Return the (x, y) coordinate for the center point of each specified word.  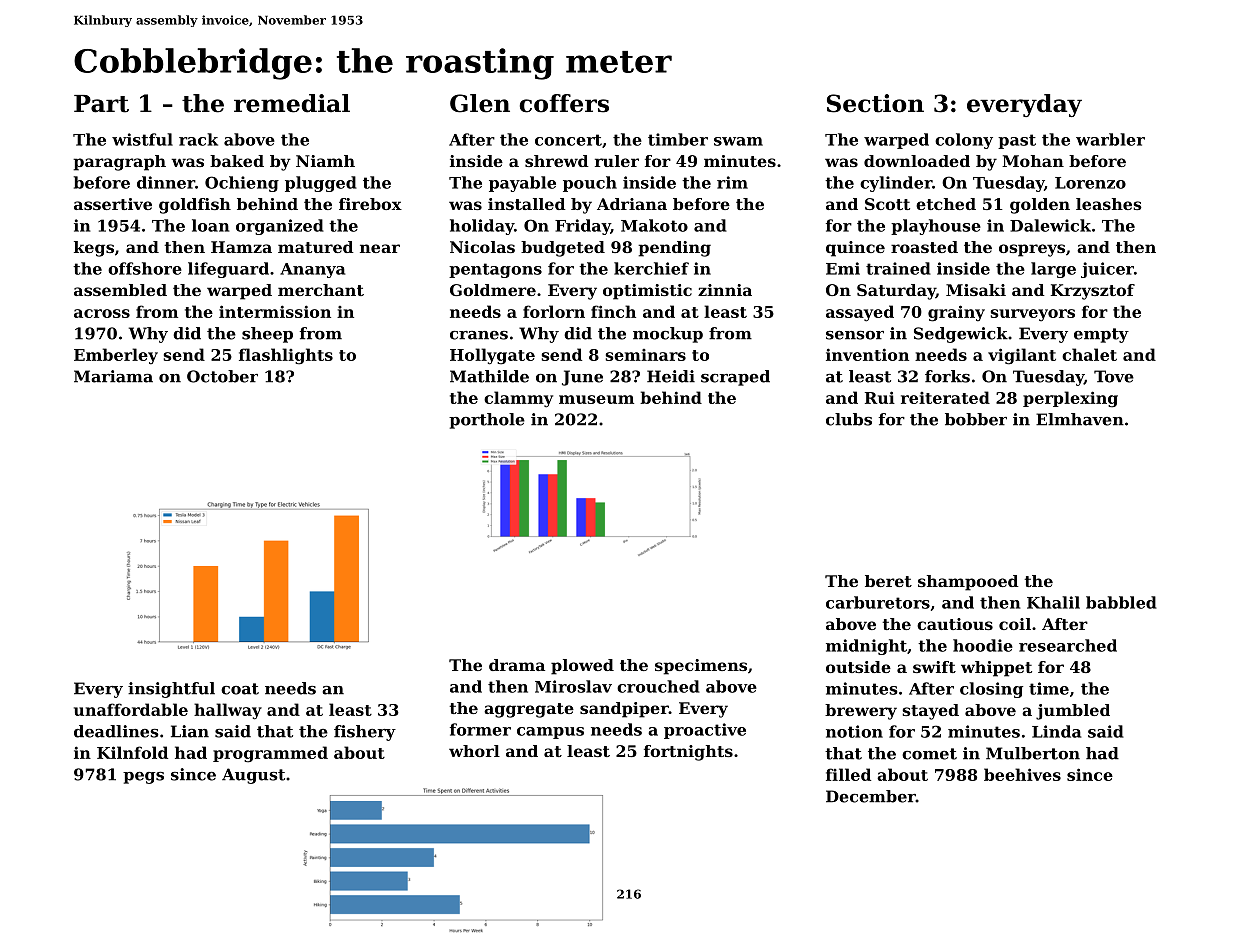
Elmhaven (1080, 419)
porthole (487, 421)
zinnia (725, 290)
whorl (474, 751)
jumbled (1073, 712)
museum (596, 399)
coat (240, 689)
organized (280, 227)
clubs (849, 419)
